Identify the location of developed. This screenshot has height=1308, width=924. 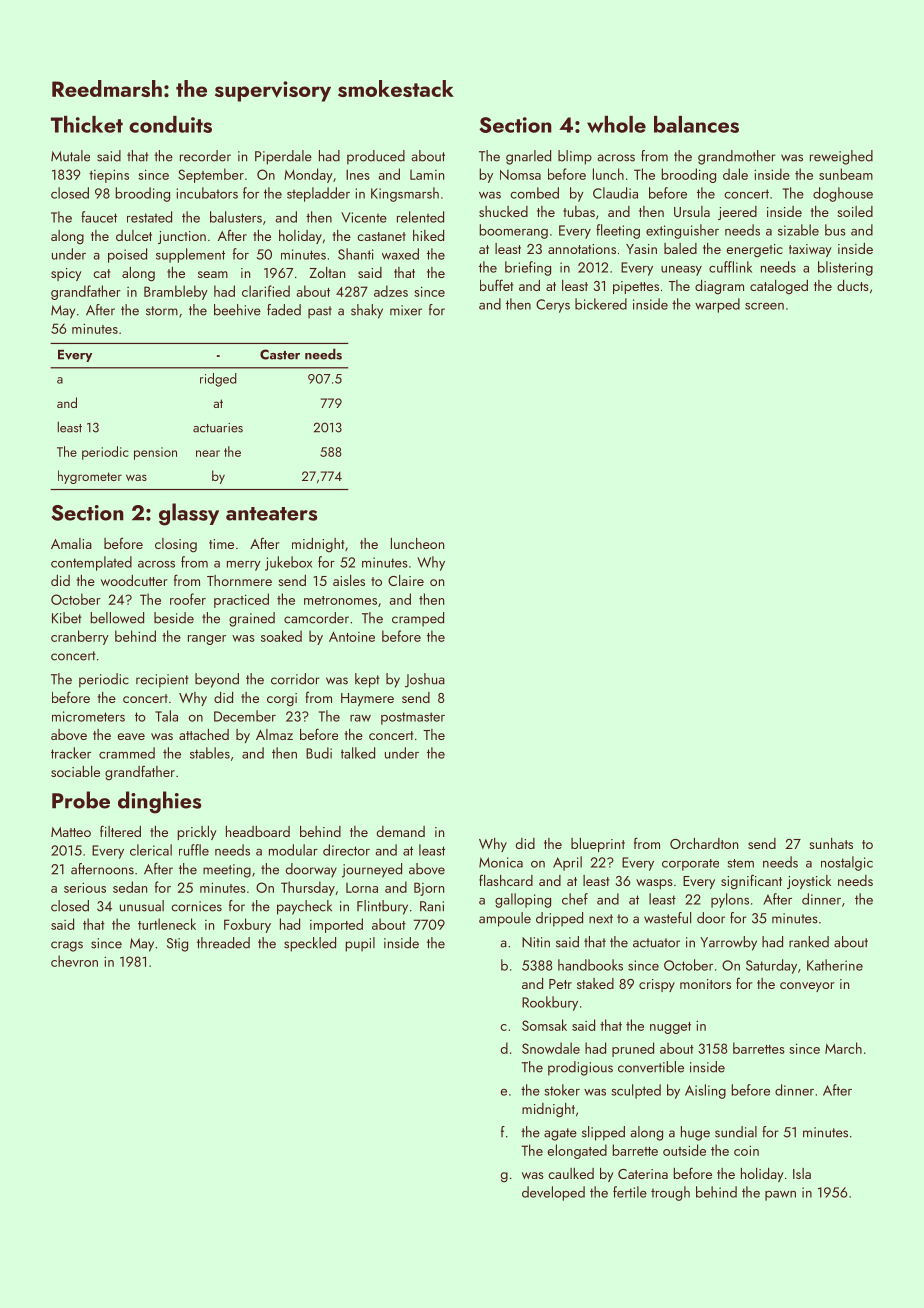
(553, 1193).
